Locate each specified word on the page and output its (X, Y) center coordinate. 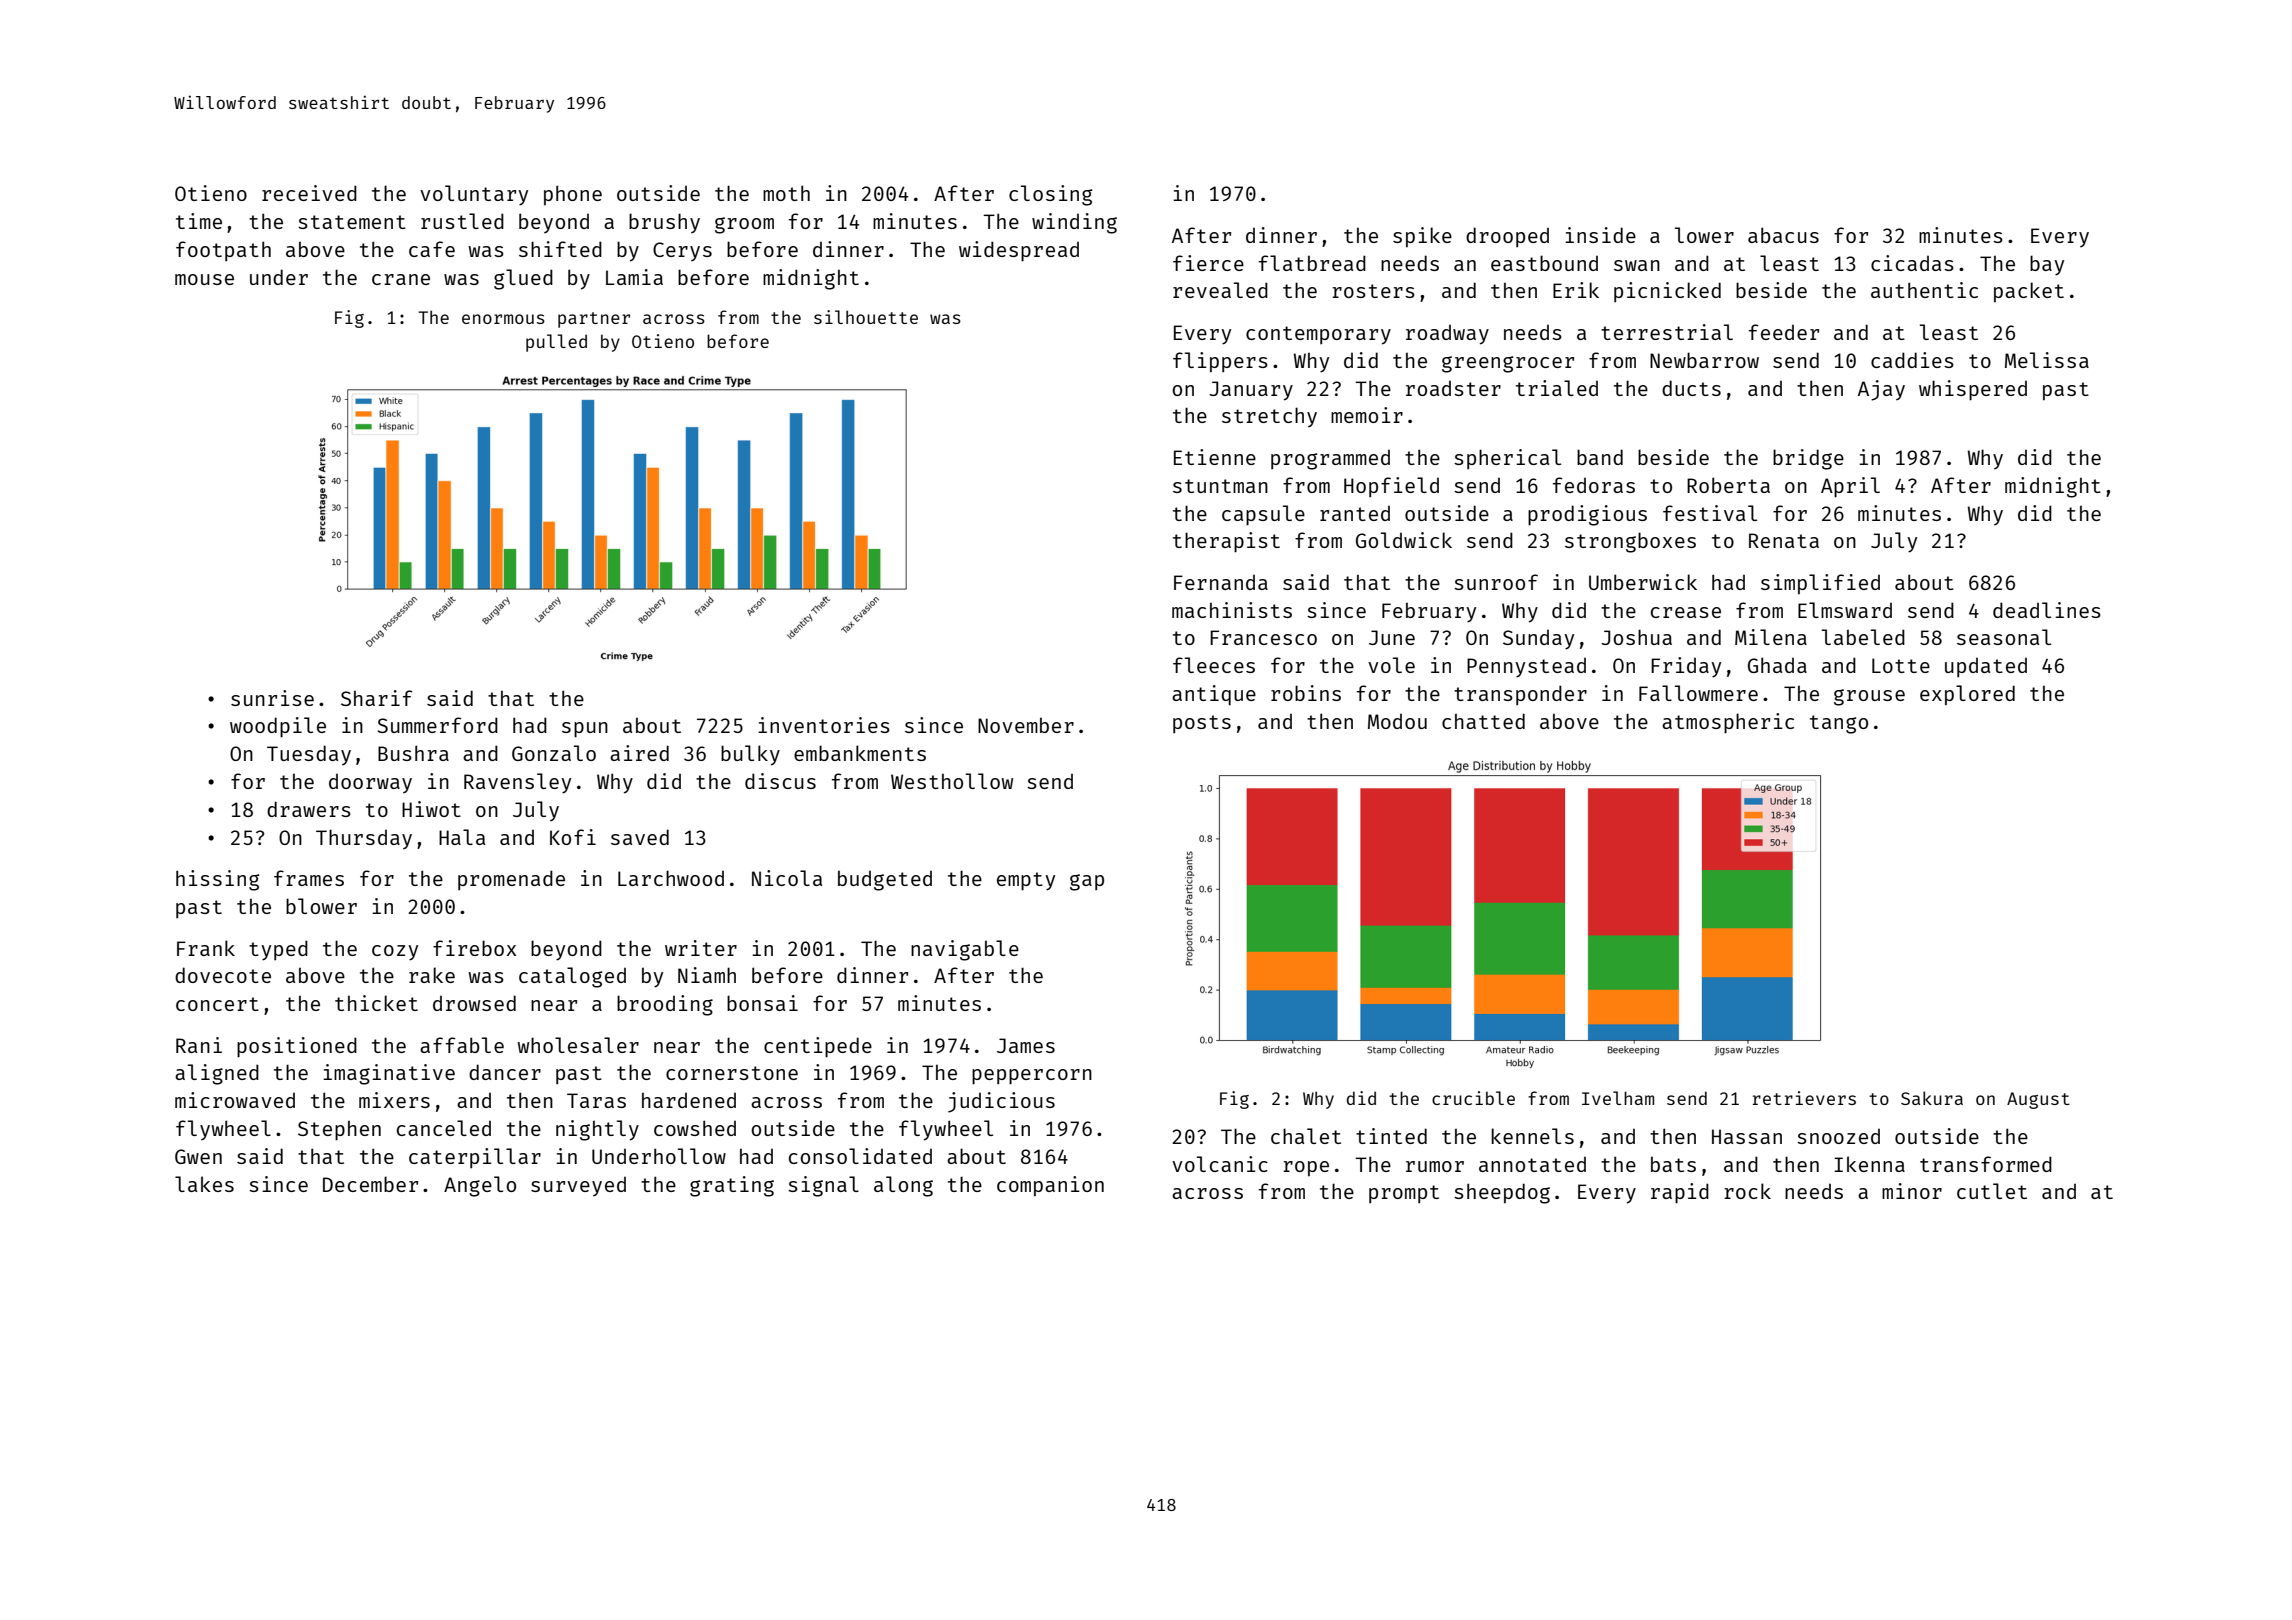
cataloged (572, 977)
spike (1422, 237)
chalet (1306, 1136)
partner (594, 320)
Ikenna (1869, 1164)
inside (1600, 235)
